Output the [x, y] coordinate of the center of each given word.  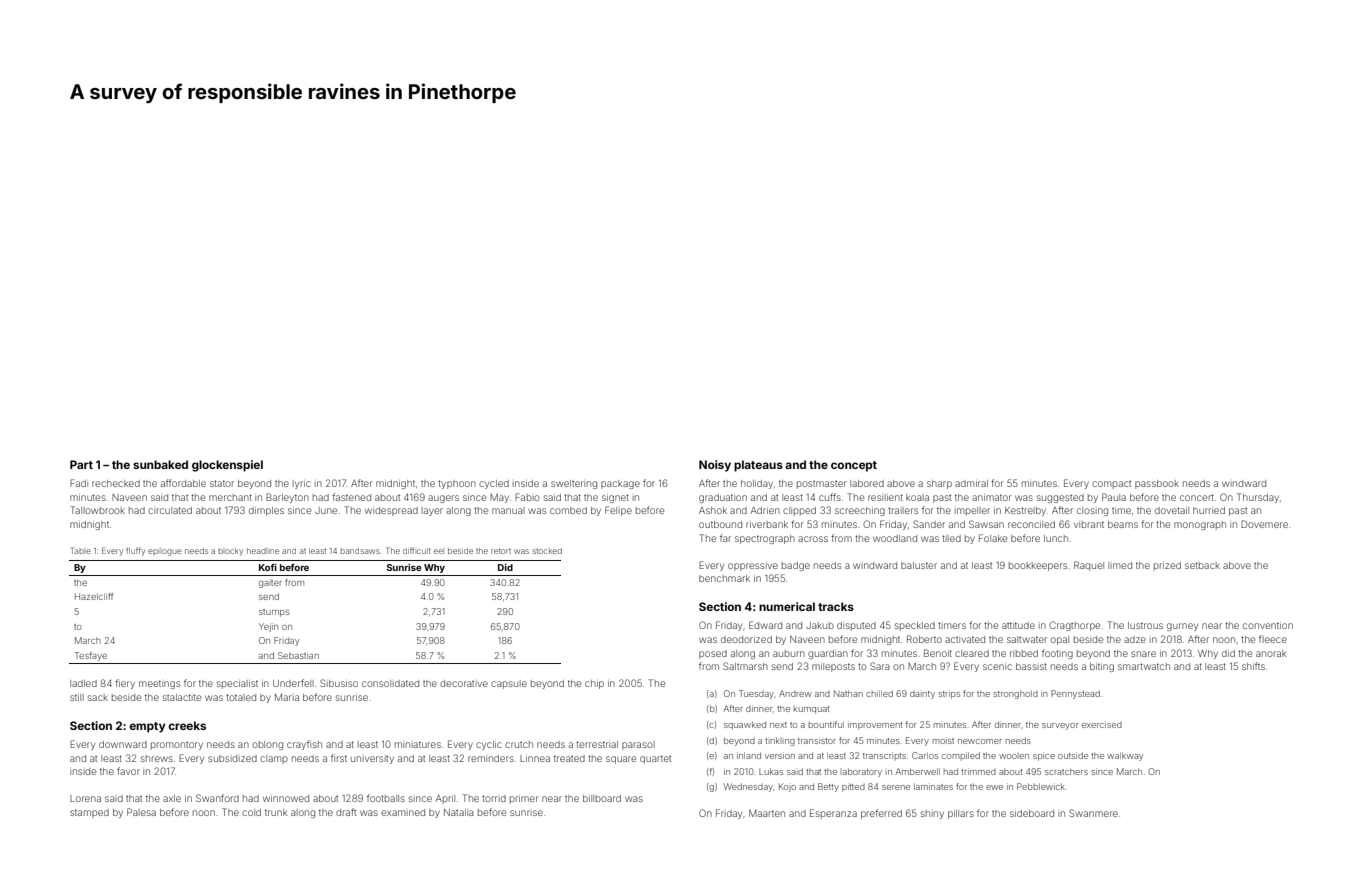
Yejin [268, 627]
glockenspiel [227, 466]
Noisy [715, 466]
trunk [276, 812]
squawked [745, 725]
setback [1202, 565]
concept [854, 466]
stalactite [182, 697]
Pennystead [1075, 694]
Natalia [459, 812]
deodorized [746, 639]
